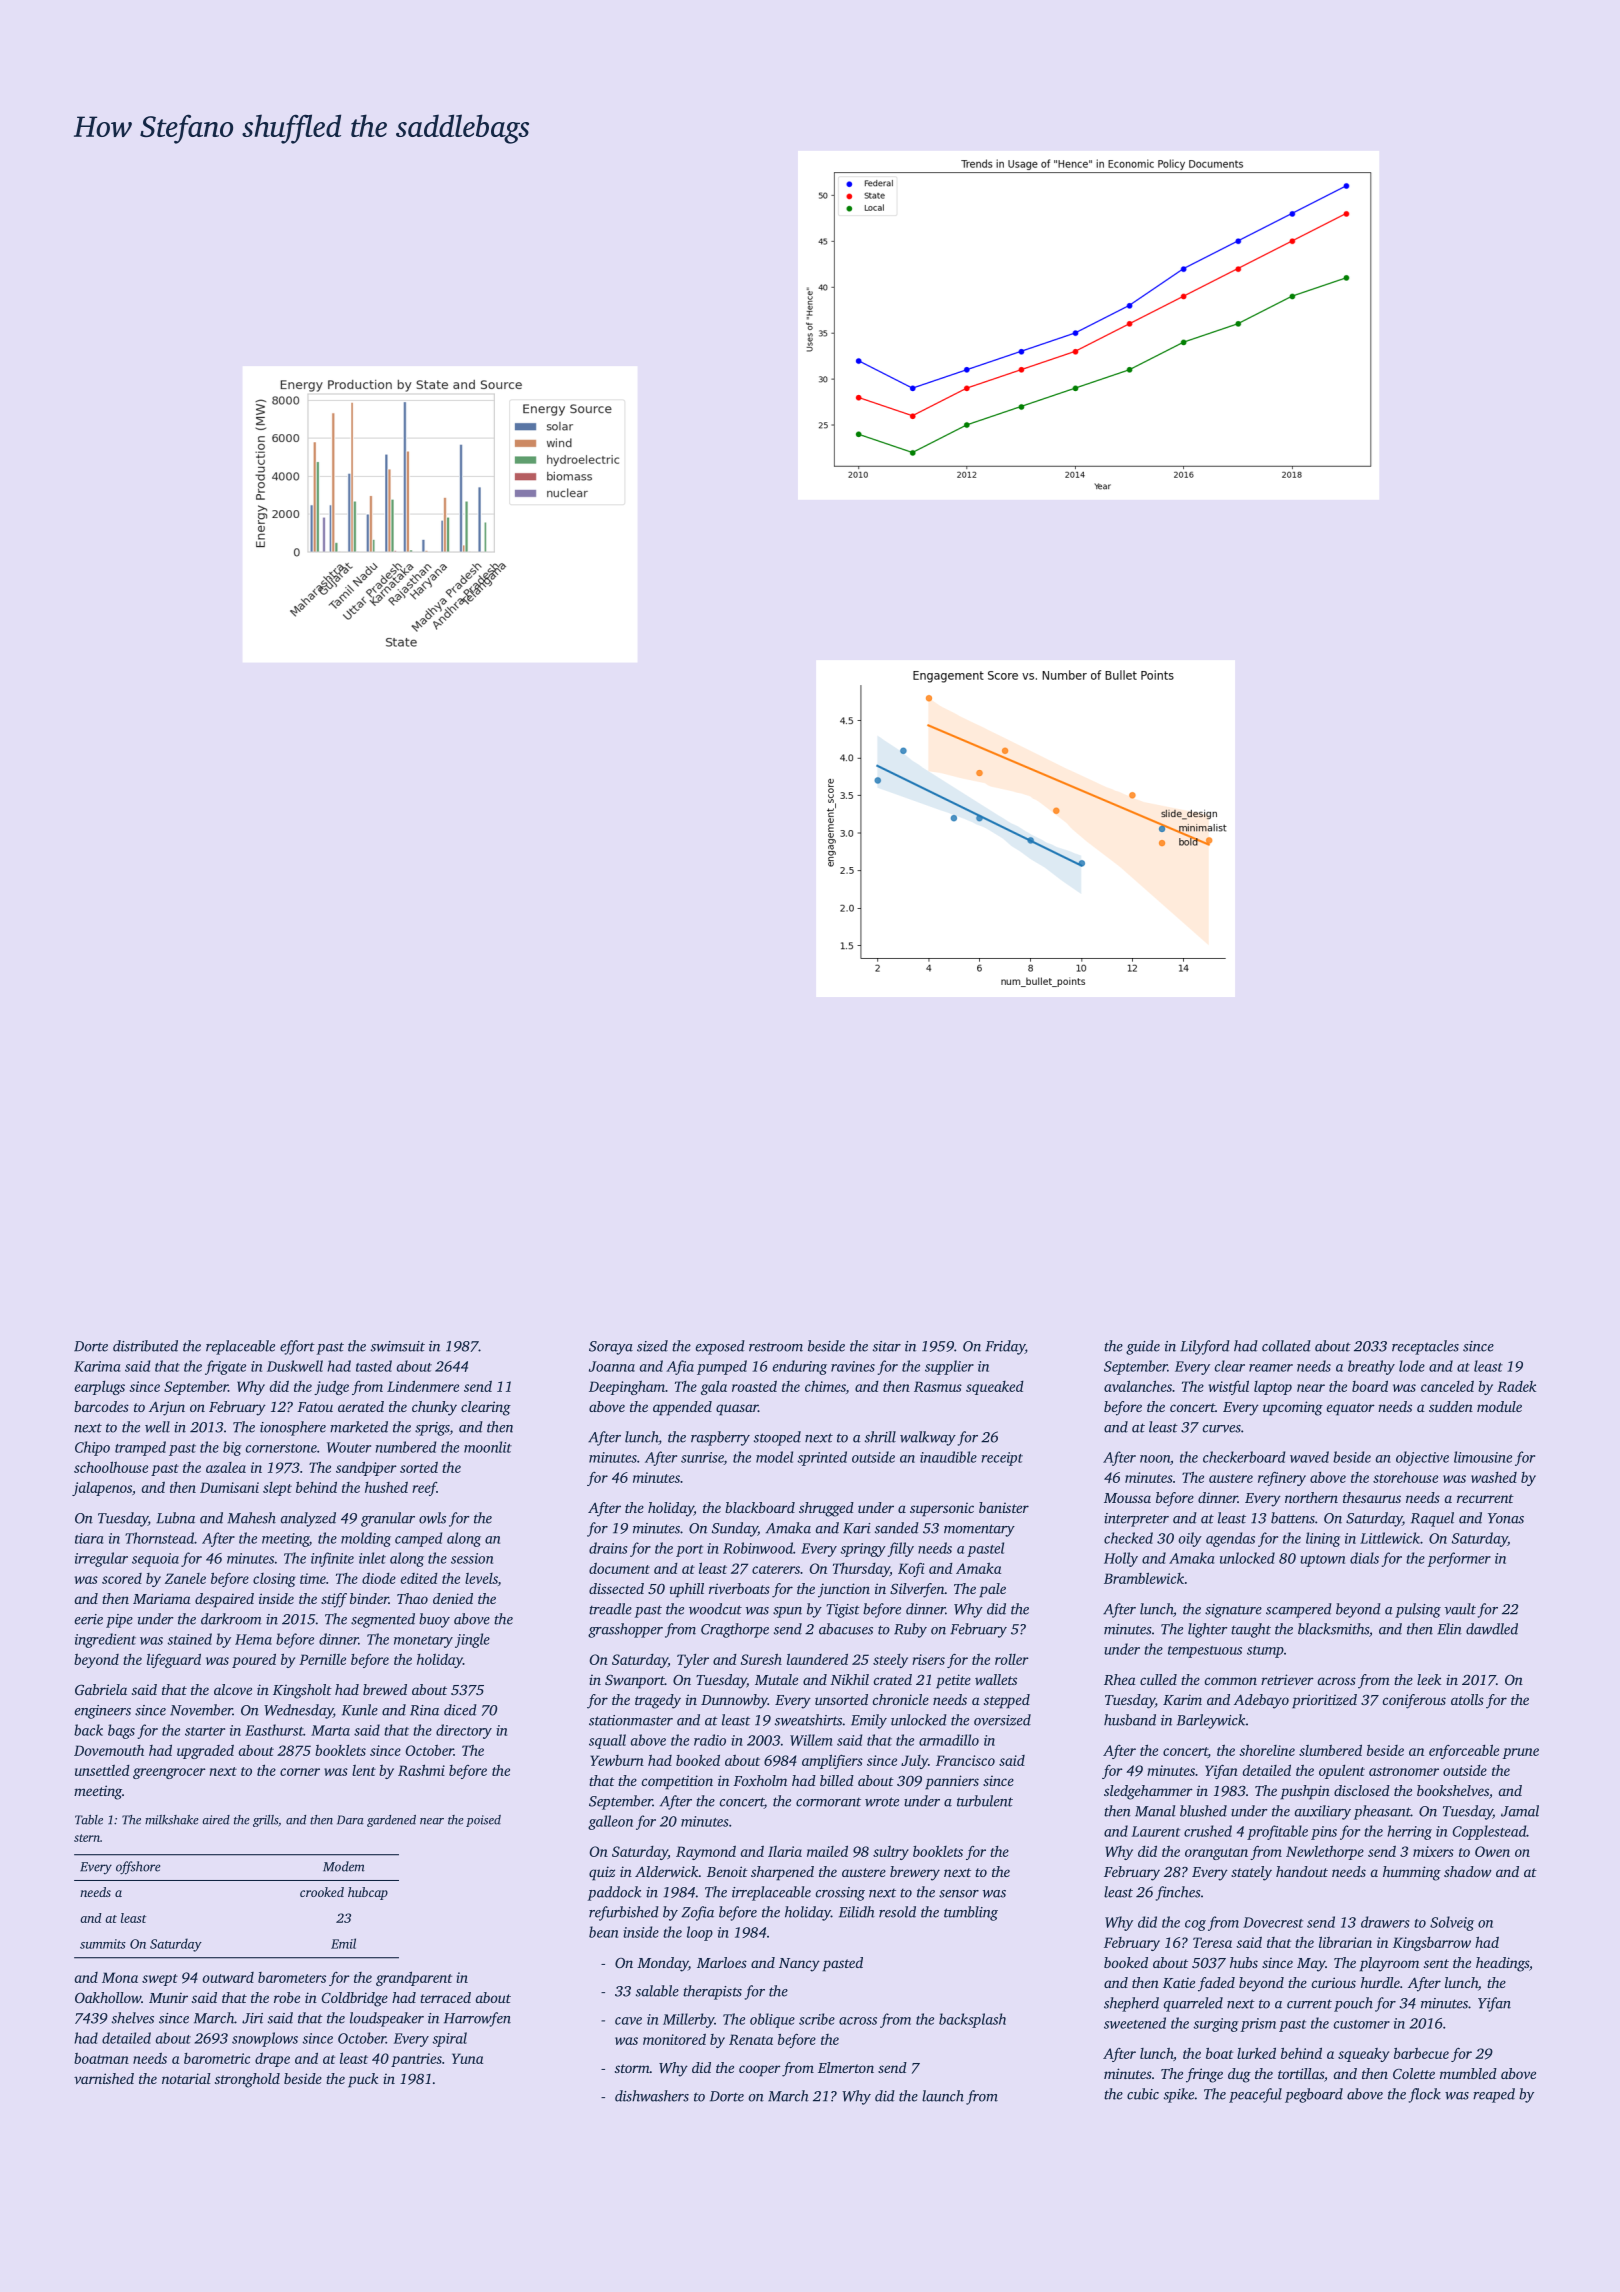 The height and width of the document is (2292, 1620). What do you see at coordinates (1425, 1347) in the document?
I see `receptacles` at bounding box center [1425, 1347].
